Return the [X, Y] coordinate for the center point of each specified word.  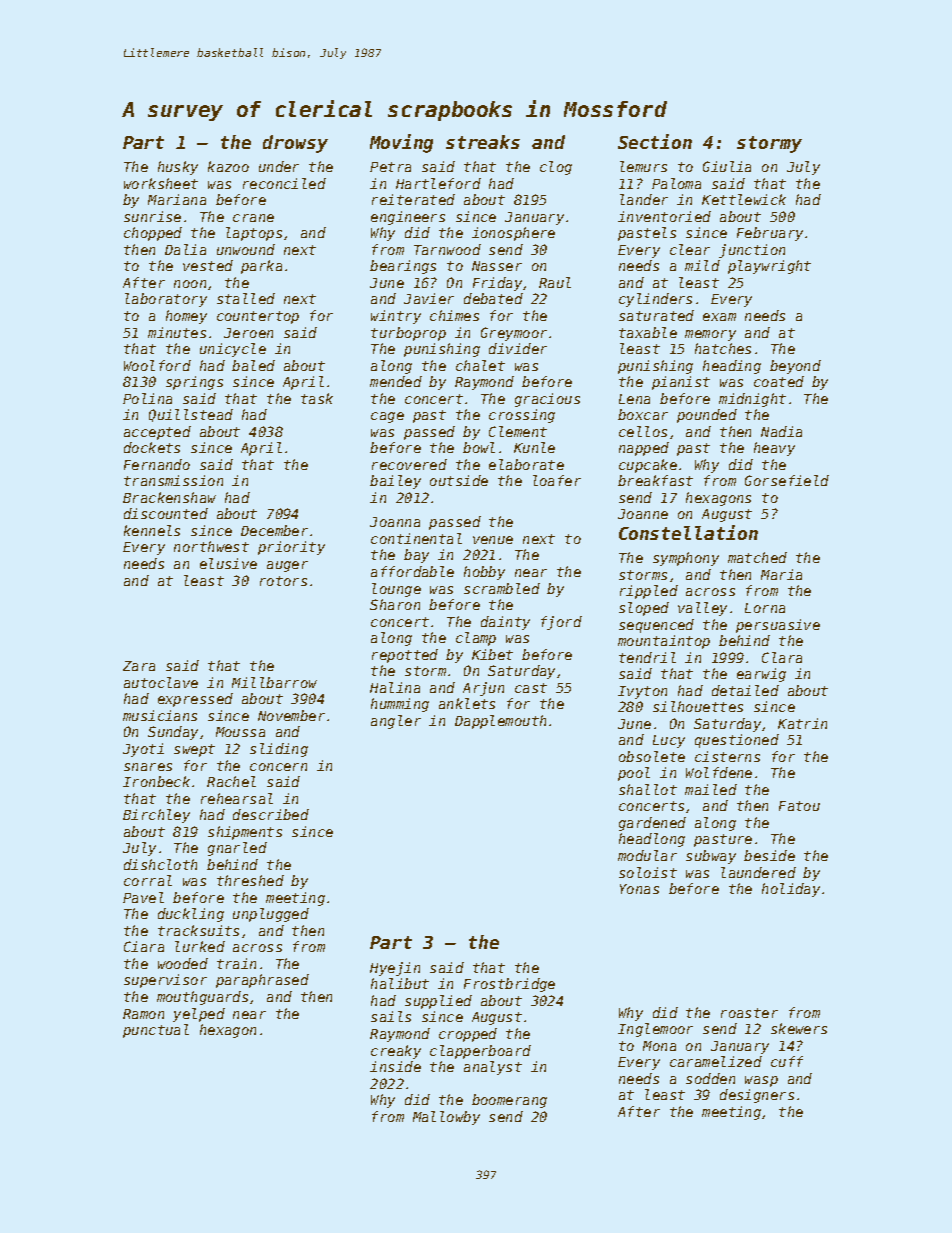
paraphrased [262, 981]
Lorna [765, 608]
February [770, 234]
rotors [283, 581]
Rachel [231, 781]
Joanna [395, 522]
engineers [408, 218]
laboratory [166, 300]
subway [711, 857]
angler [396, 722]
